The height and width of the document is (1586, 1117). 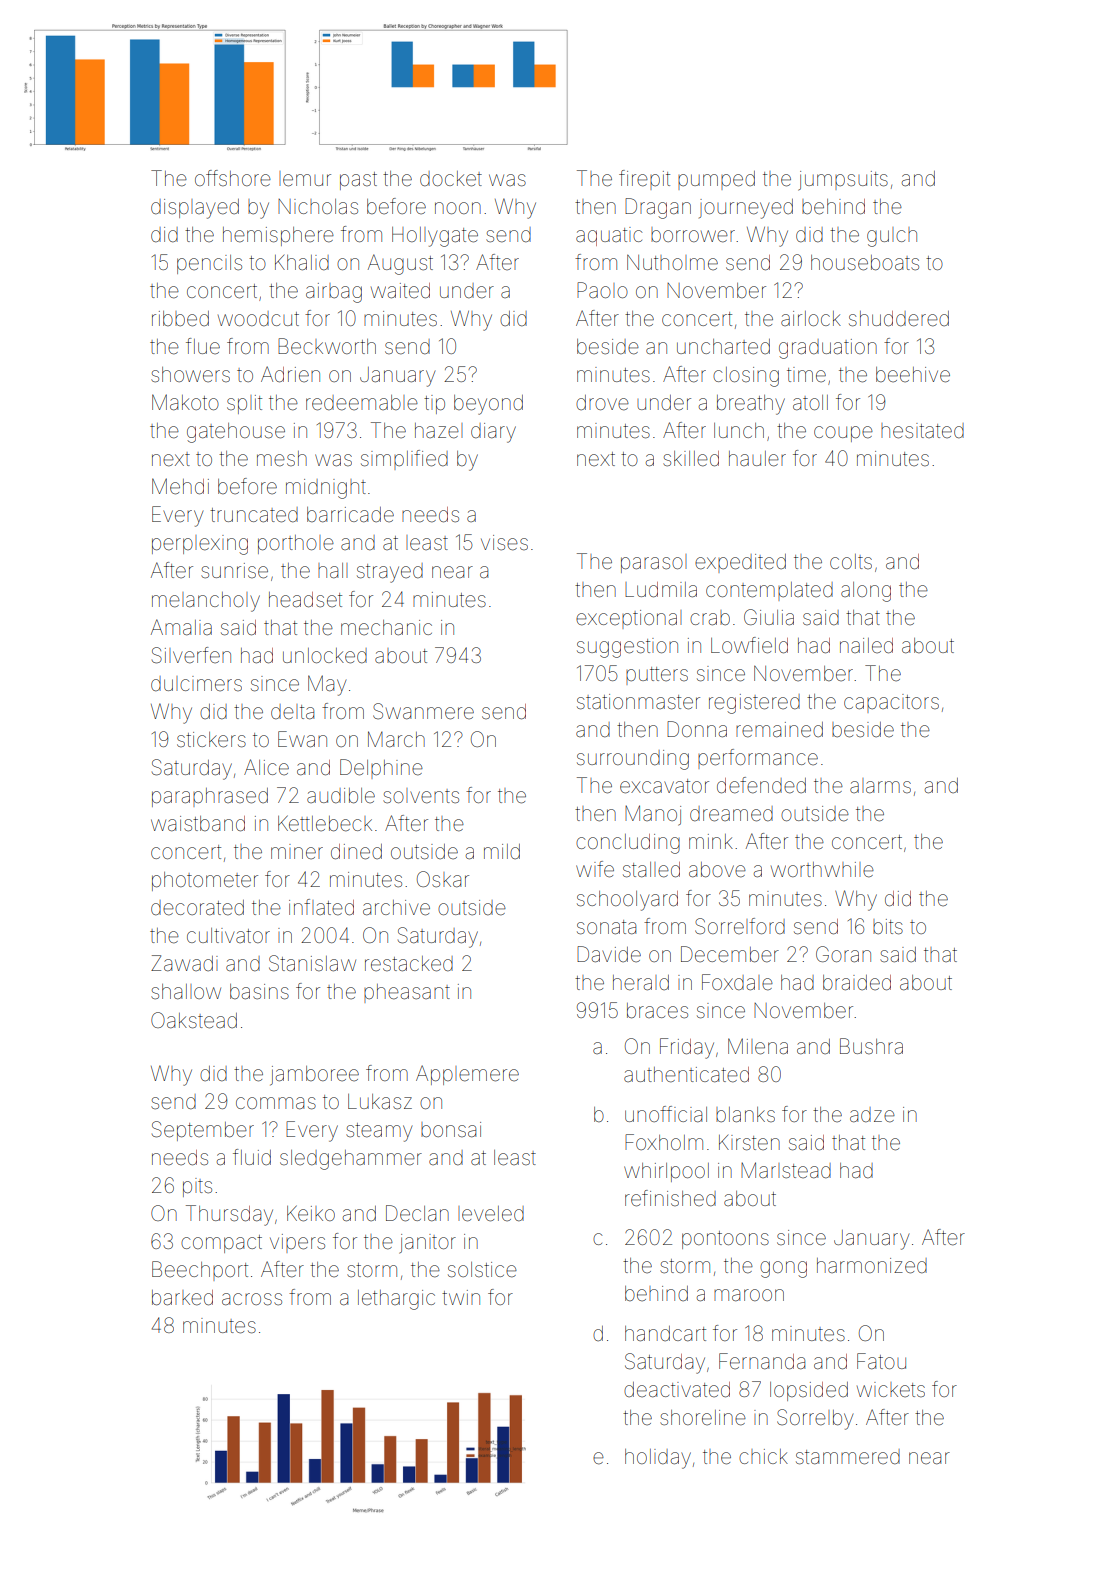 What do you see at coordinates (467, 1075) in the document?
I see `Applemere` at bounding box center [467, 1075].
